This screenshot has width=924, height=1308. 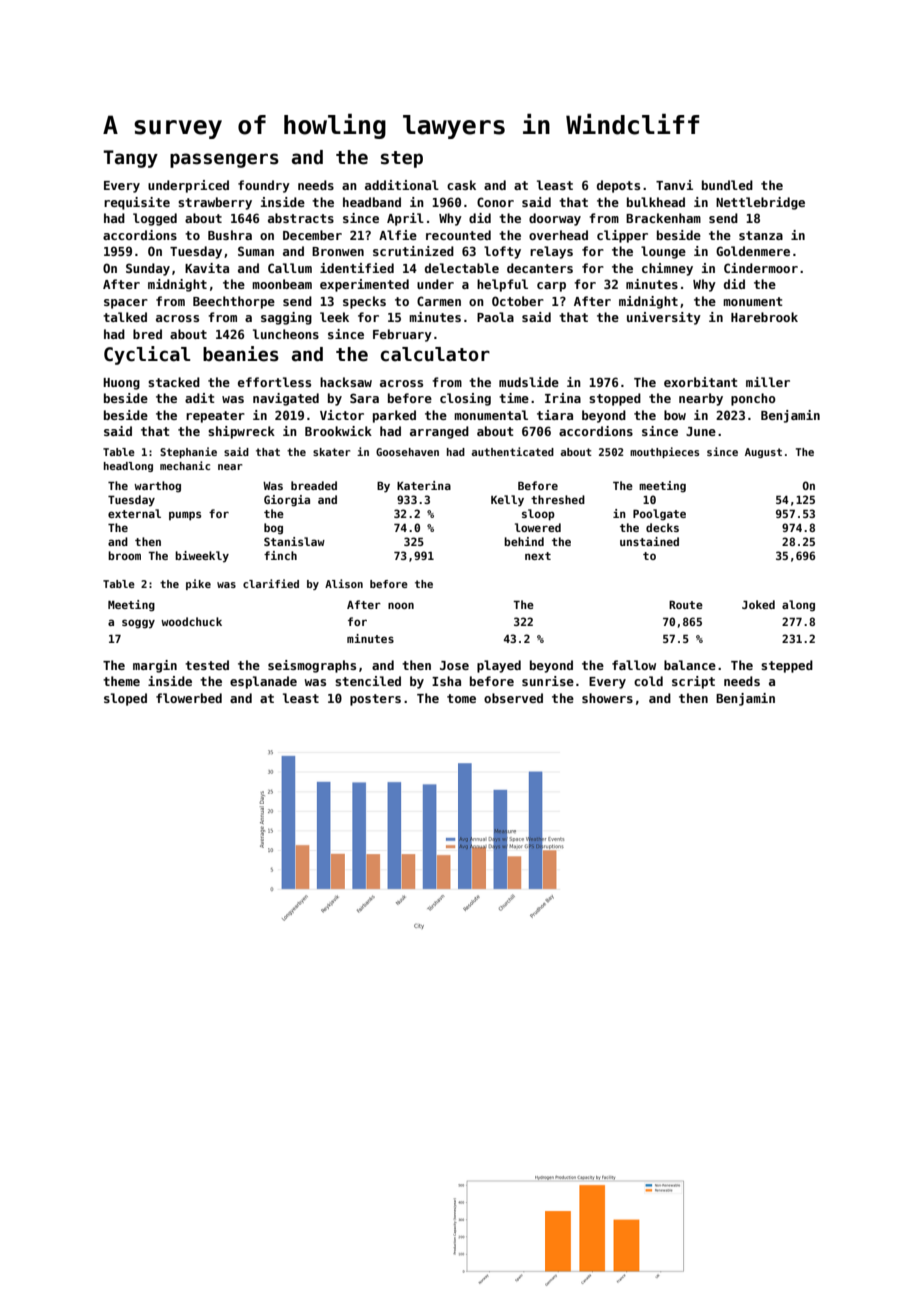 I want to click on observed, so click(x=513, y=698).
